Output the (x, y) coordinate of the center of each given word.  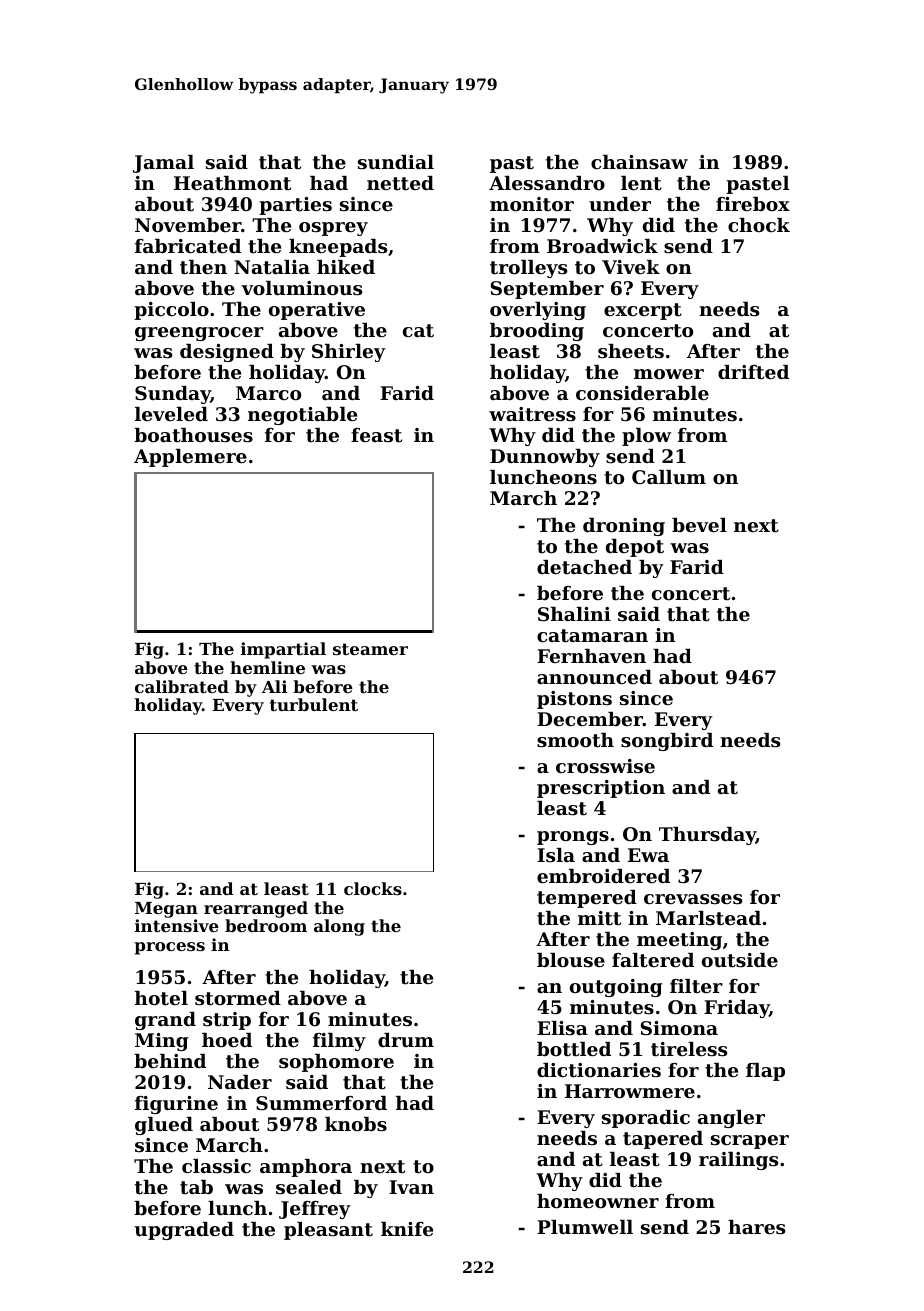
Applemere (190, 458)
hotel (161, 998)
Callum (669, 477)
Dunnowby (545, 458)
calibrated (182, 686)
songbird (667, 742)
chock (759, 225)
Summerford (321, 1103)
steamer (370, 649)
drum (406, 1040)
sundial (396, 162)
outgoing (616, 988)
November (188, 225)
